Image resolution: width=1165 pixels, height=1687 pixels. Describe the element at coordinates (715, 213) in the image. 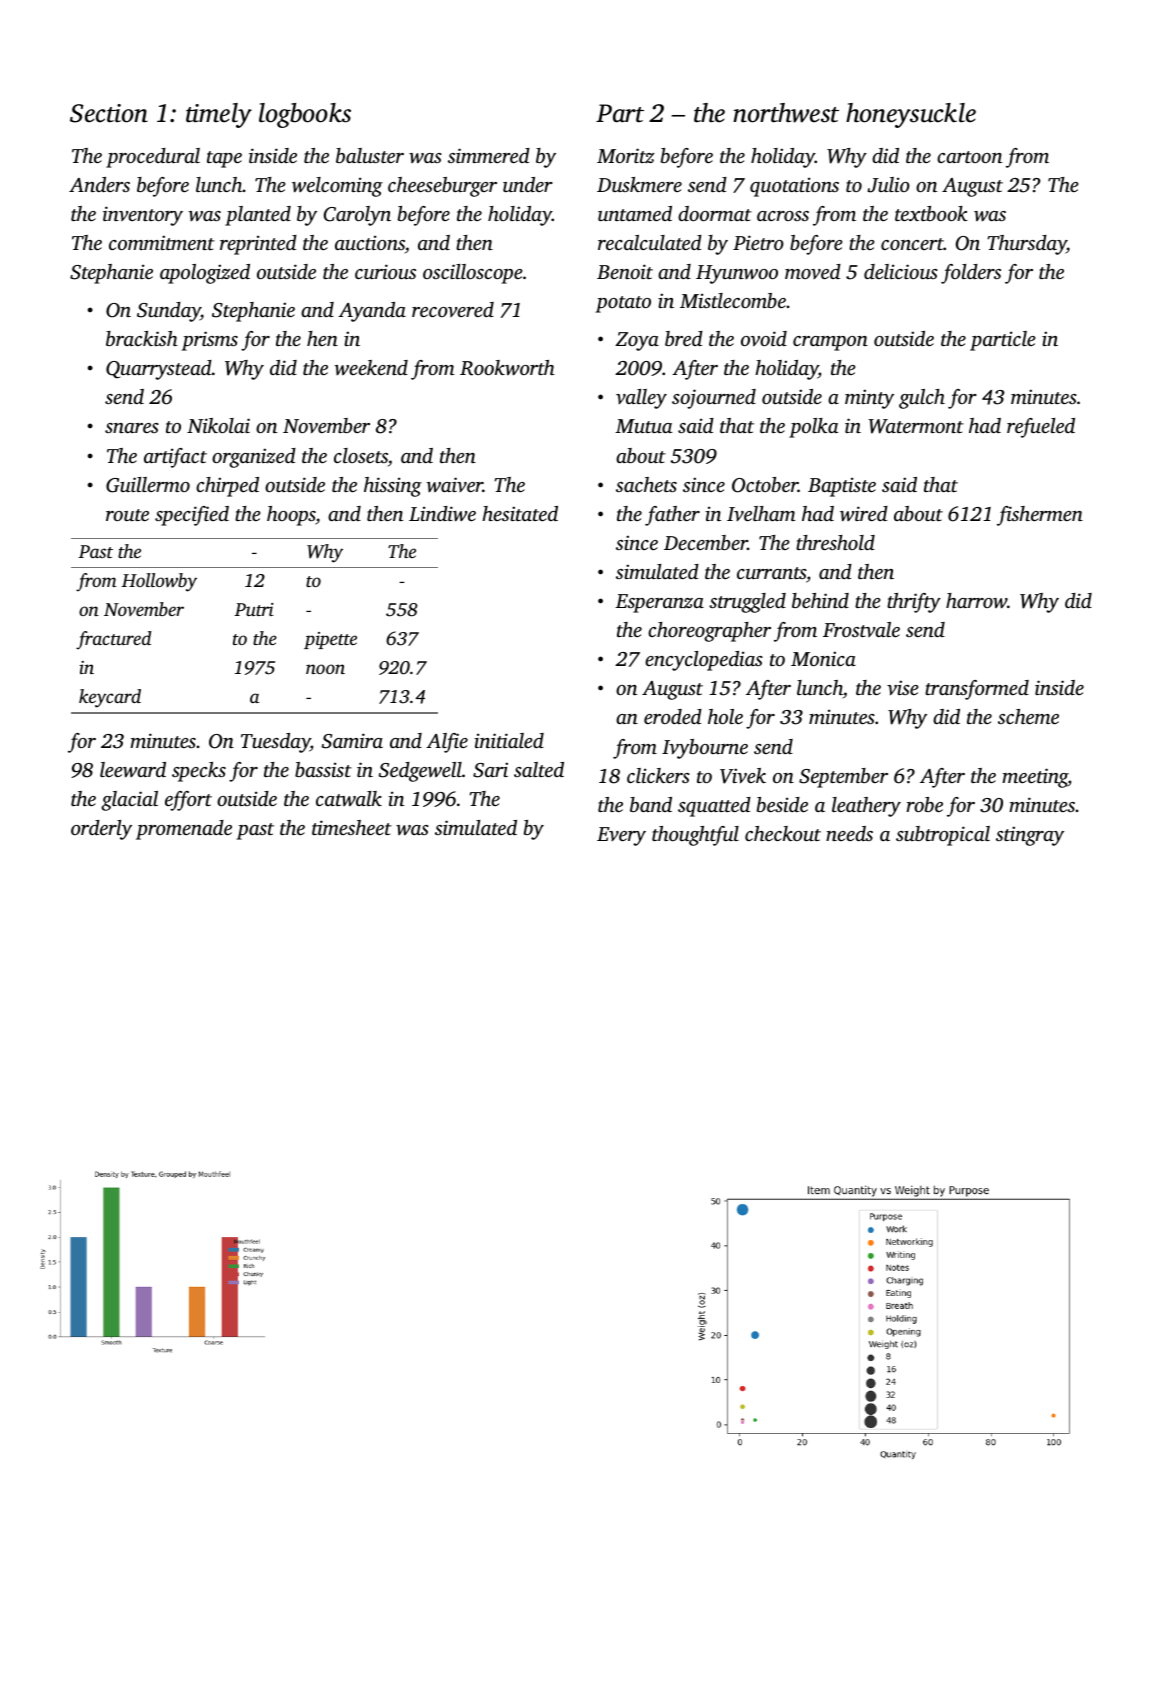

I see `doormat` at that location.
